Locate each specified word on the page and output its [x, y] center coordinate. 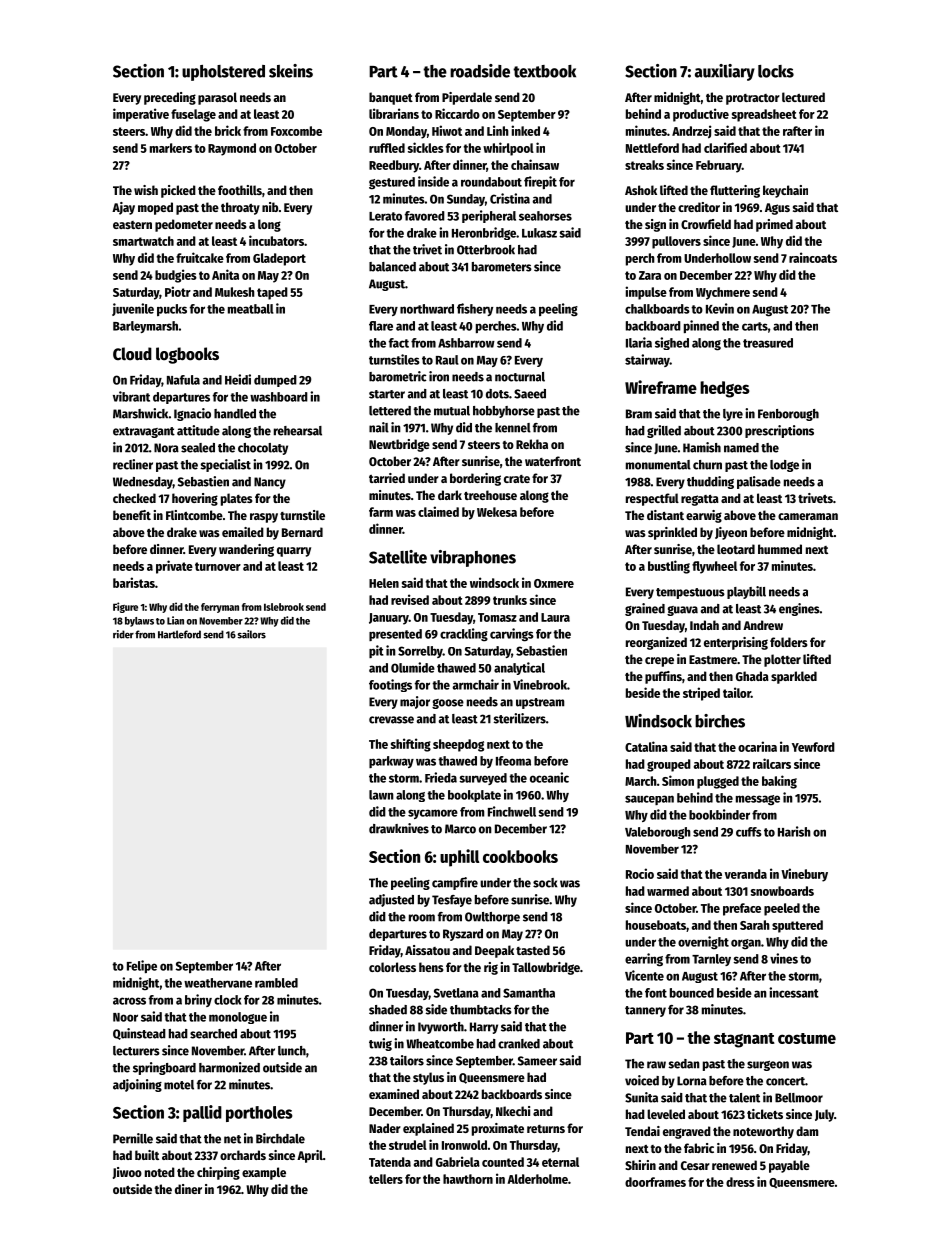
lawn [381, 795]
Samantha [529, 993]
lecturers [136, 1051]
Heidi [238, 379]
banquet [391, 98]
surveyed [483, 779]
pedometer [184, 225]
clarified [725, 147]
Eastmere [713, 659]
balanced [392, 267]
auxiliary [725, 72]
